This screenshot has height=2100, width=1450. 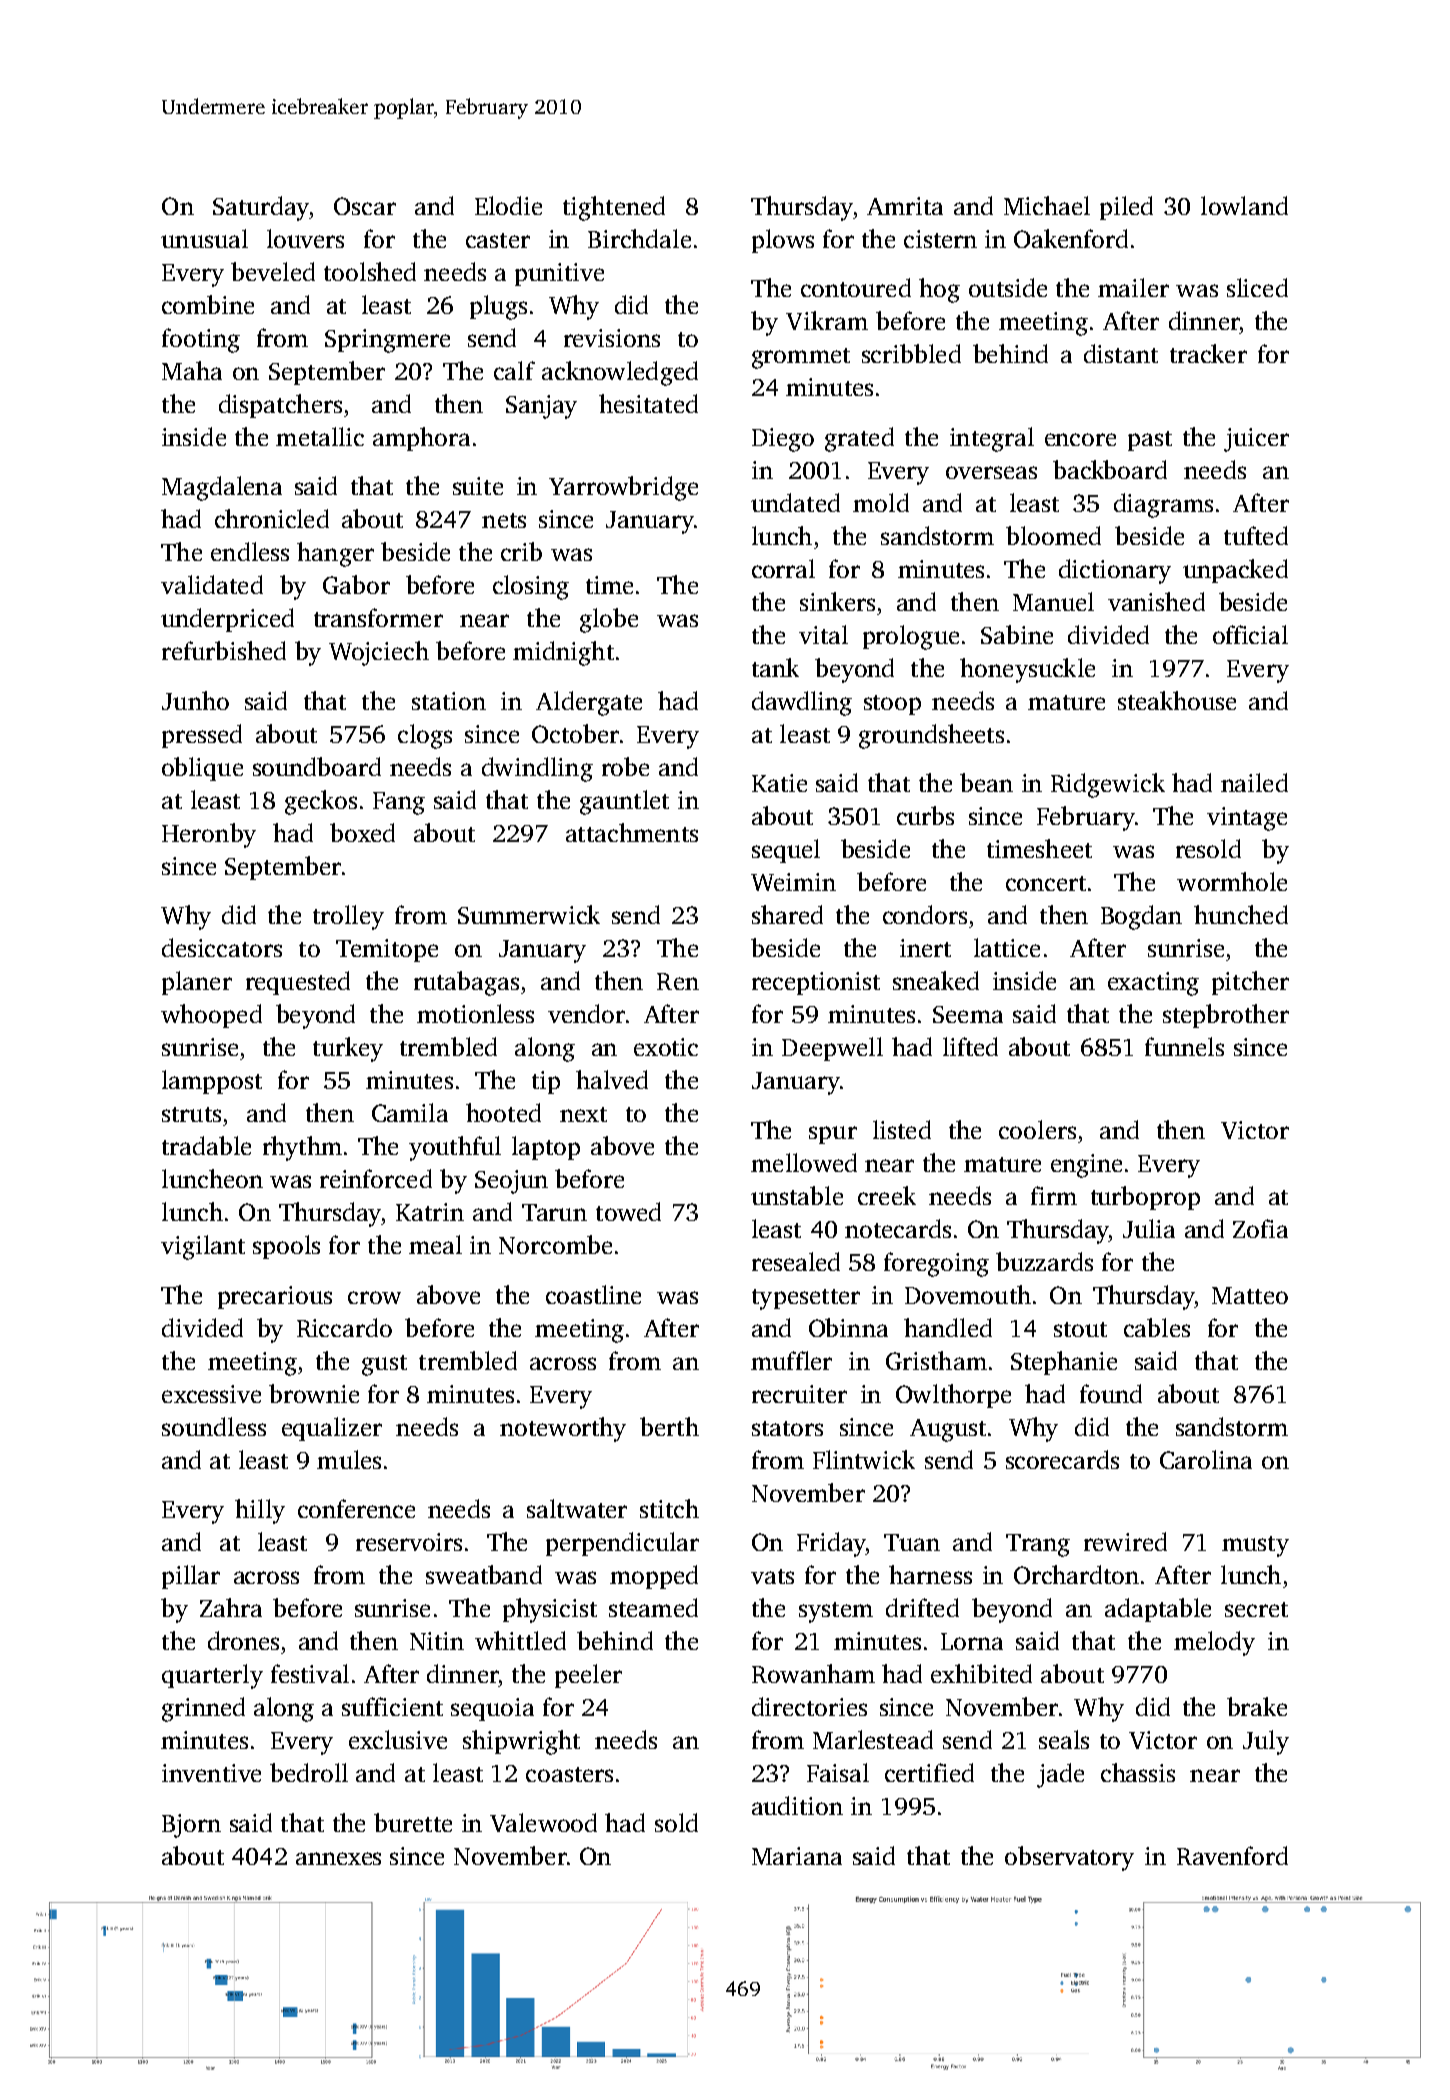 What do you see at coordinates (622, 1544) in the screenshot?
I see `perpendicular` at bounding box center [622, 1544].
